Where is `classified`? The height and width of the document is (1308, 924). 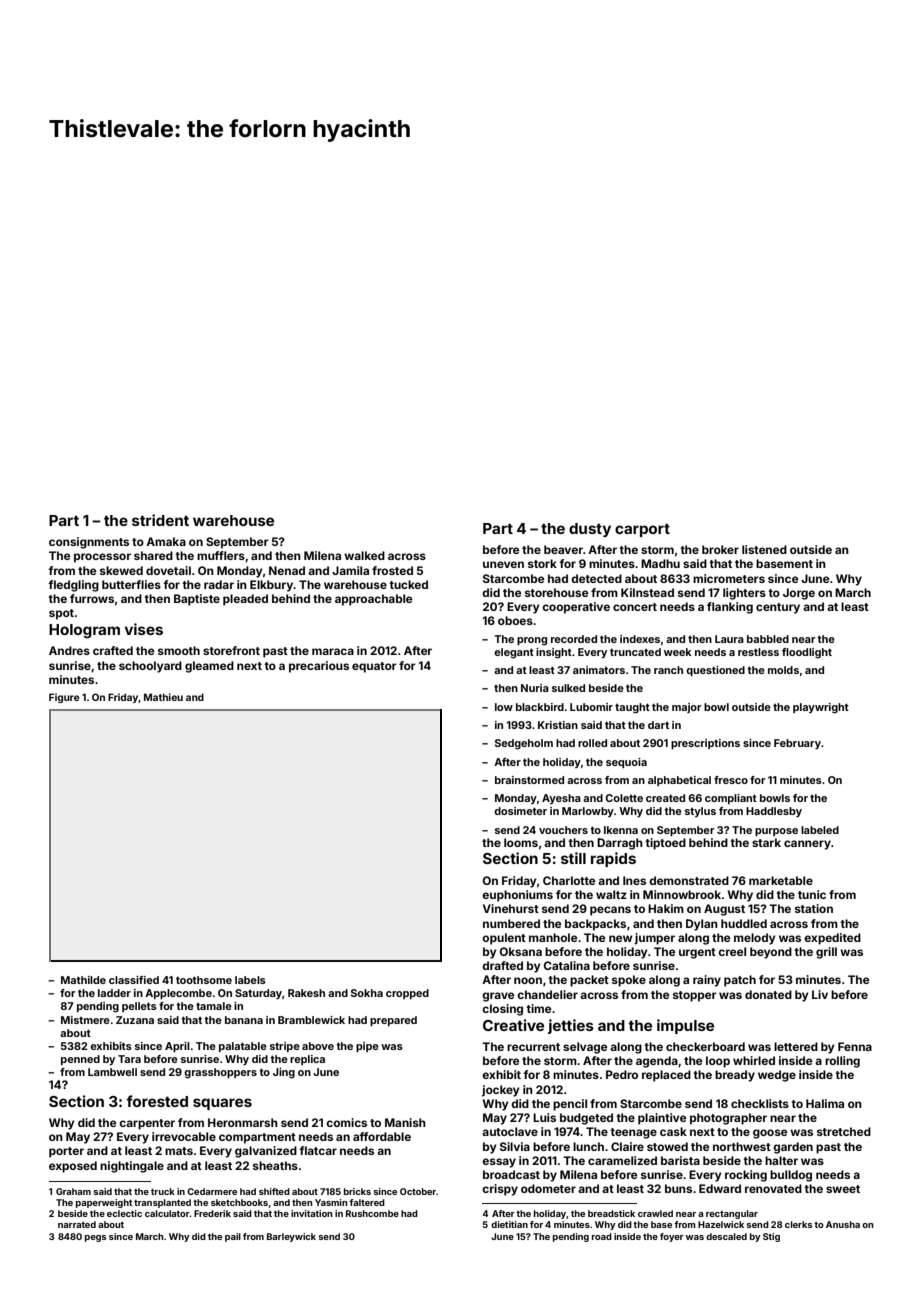 classified is located at coordinates (134, 980).
